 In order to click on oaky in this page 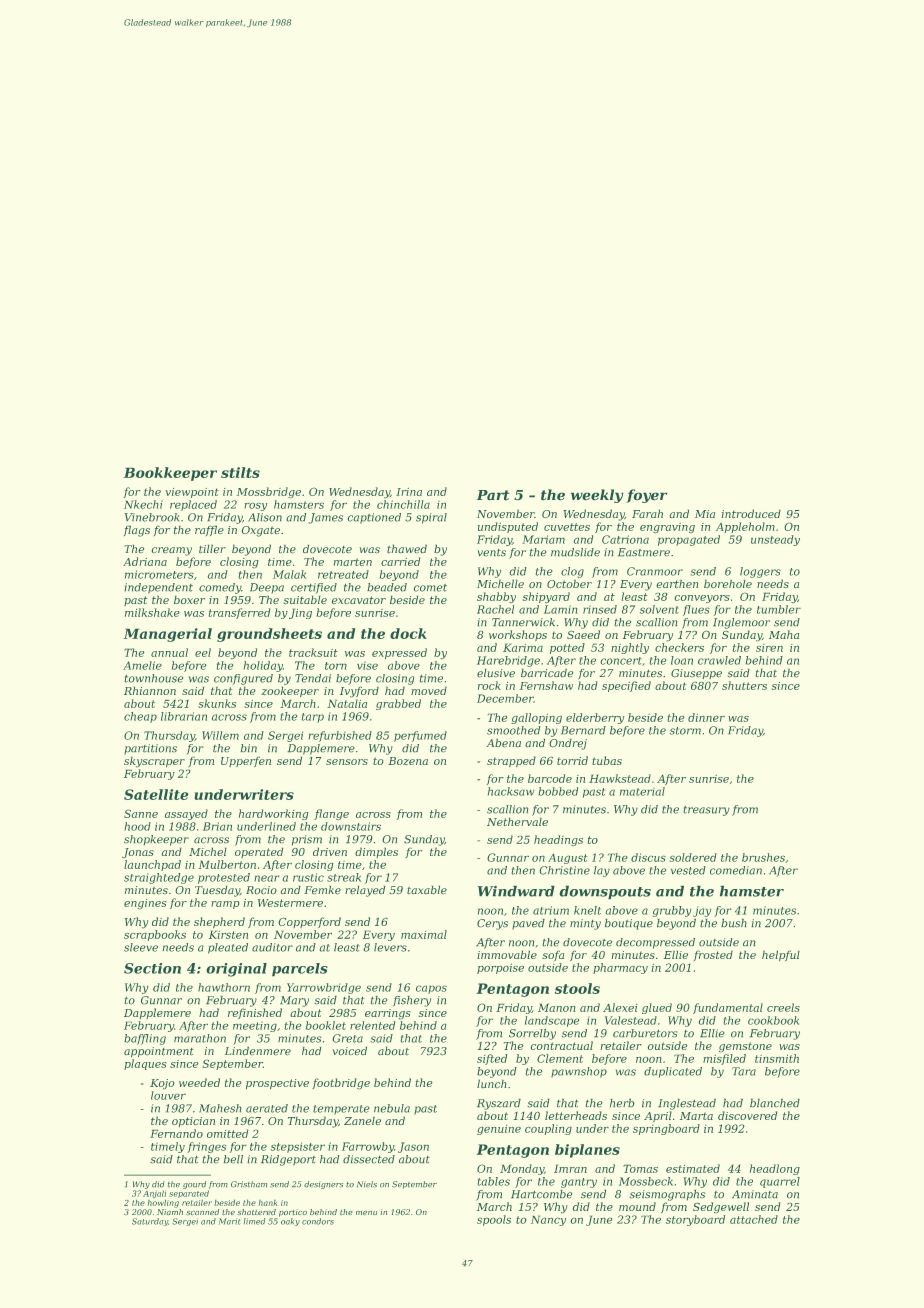, I will do `click(290, 1222)`.
